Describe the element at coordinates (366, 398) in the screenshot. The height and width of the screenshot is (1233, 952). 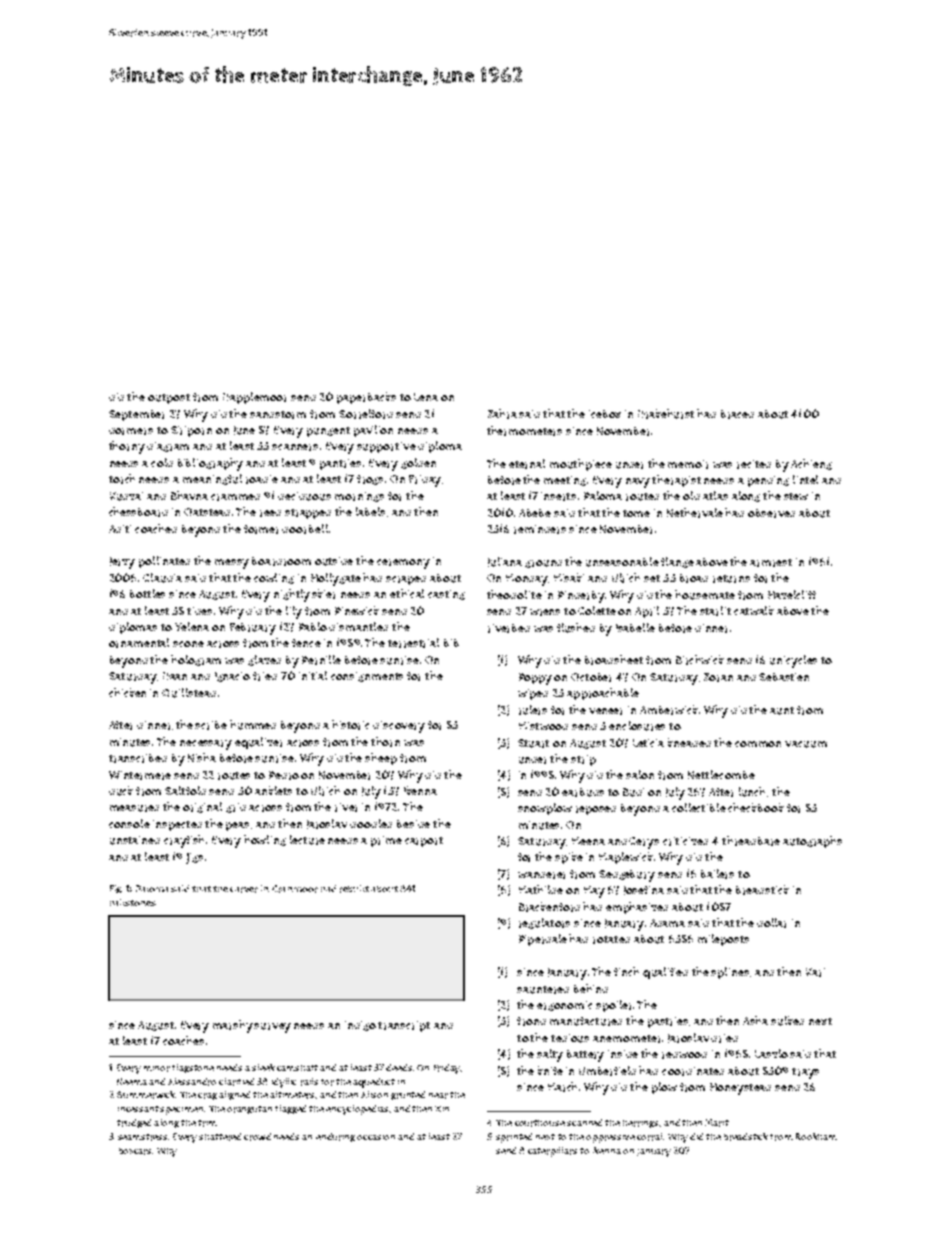
I see `paperbacks` at that location.
